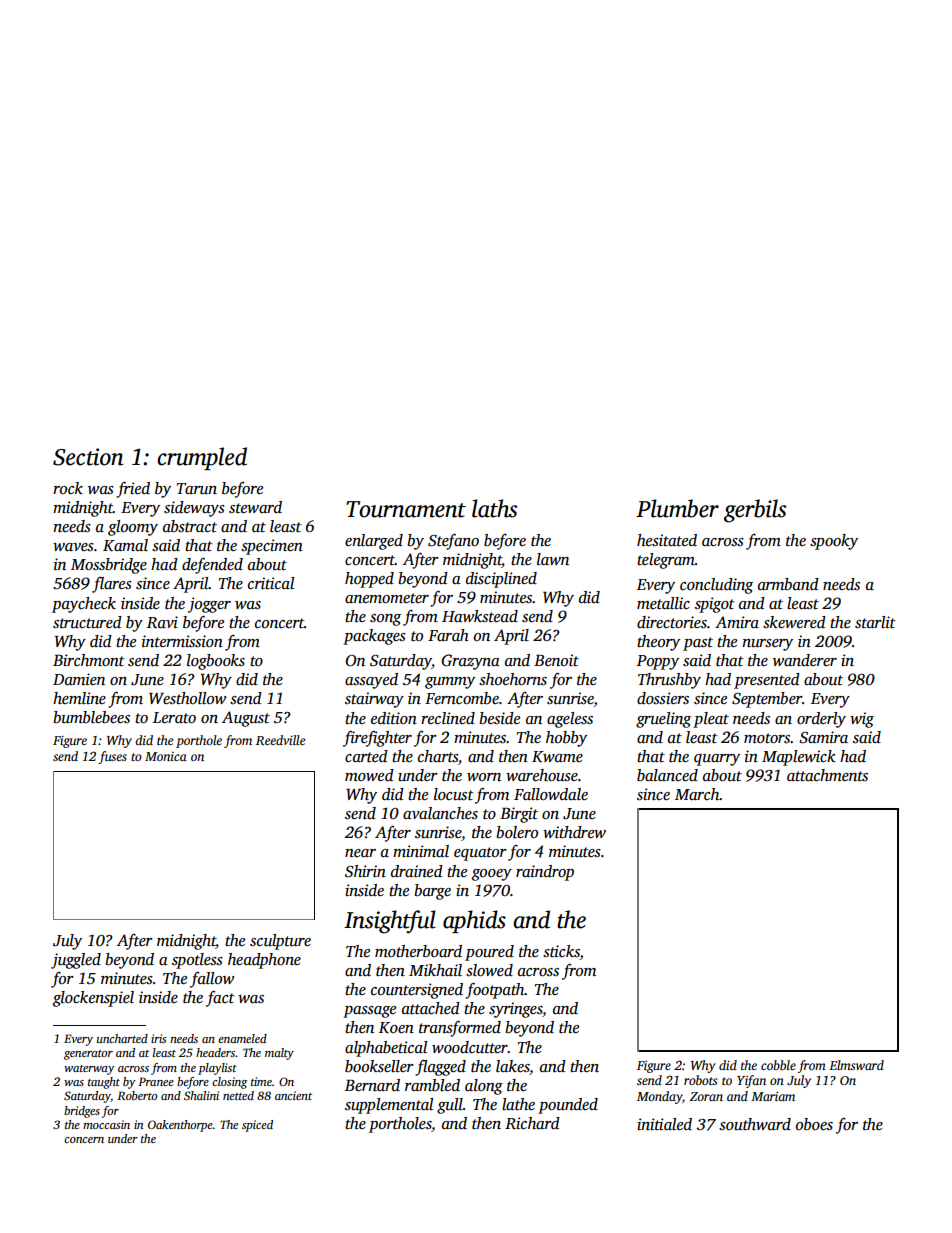 Image resolution: width=952 pixels, height=1233 pixels. Describe the element at coordinates (545, 873) in the screenshot. I see `raindrop` at that location.
